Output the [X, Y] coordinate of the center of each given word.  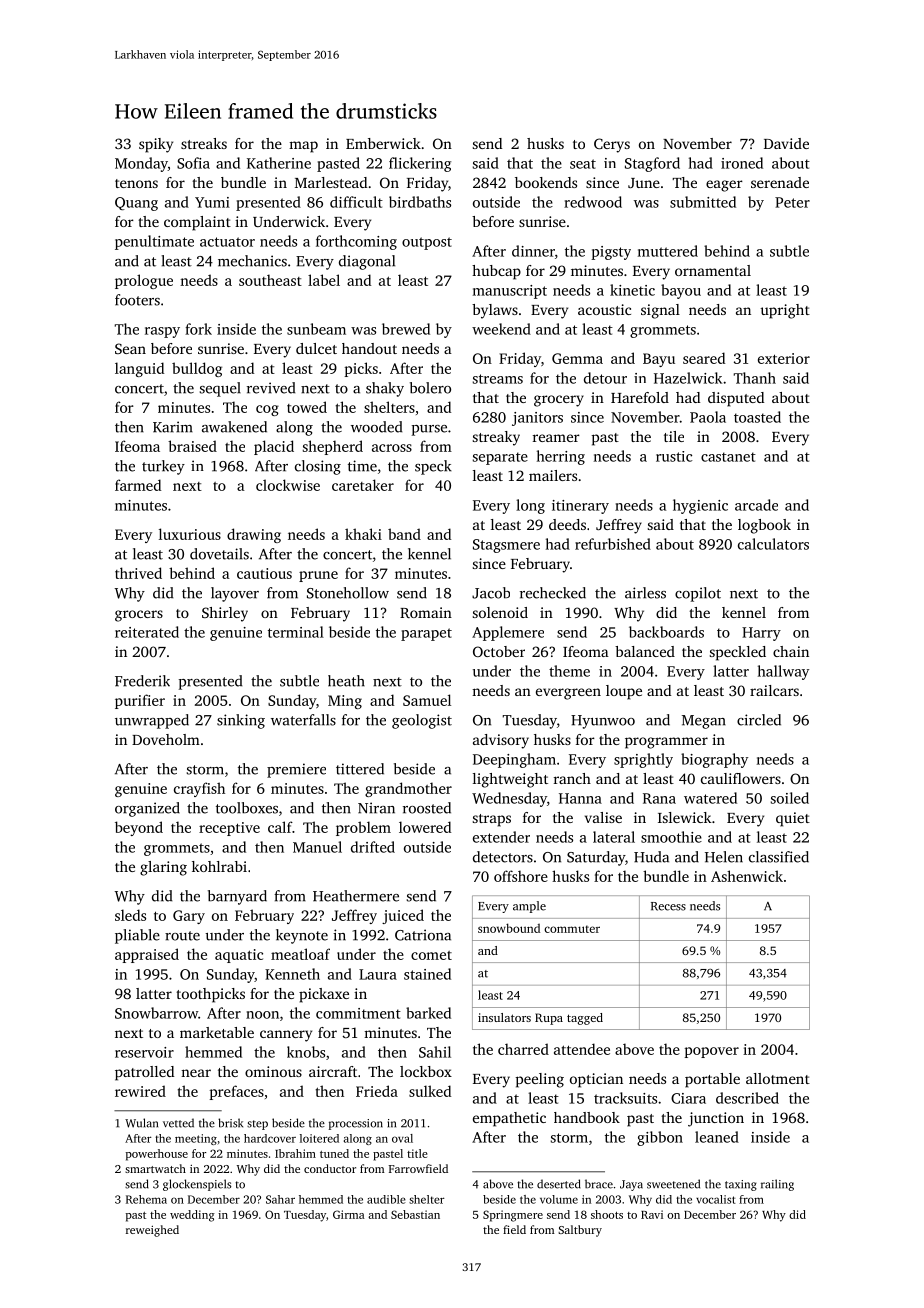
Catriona [423, 935]
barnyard [237, 897]
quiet [793, 819]
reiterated [147, 632]
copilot [698, 594]
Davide [786, 143]
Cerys [612, 145]
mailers [553, 475]
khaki [363, 534]
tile [674, 436]
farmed [138, 485]
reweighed [152, 1231]
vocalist [716, 1199]
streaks [204, 143]
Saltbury [580, 1231]
